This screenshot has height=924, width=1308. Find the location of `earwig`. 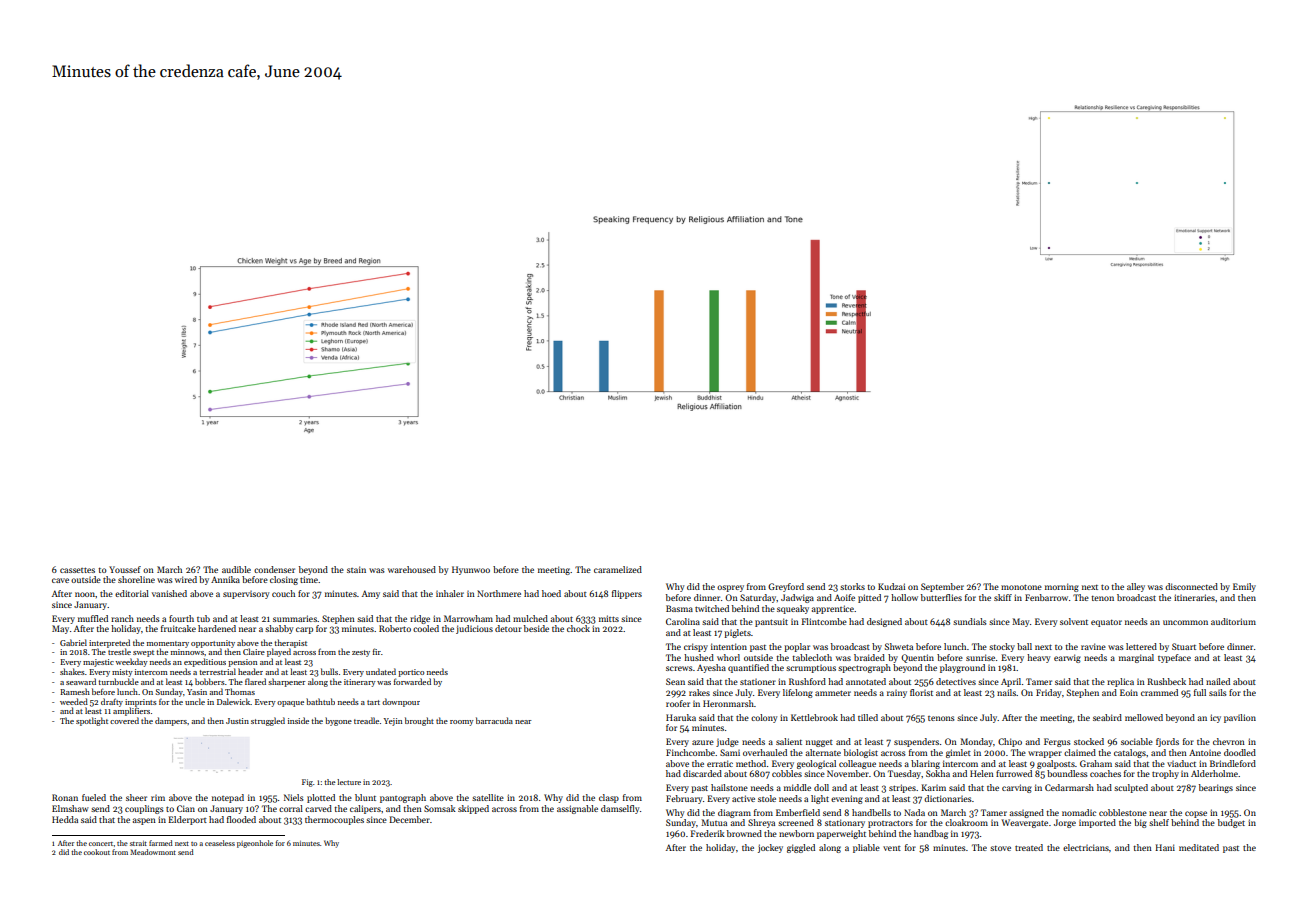

earwig is located at coordinates (1067, 658).
